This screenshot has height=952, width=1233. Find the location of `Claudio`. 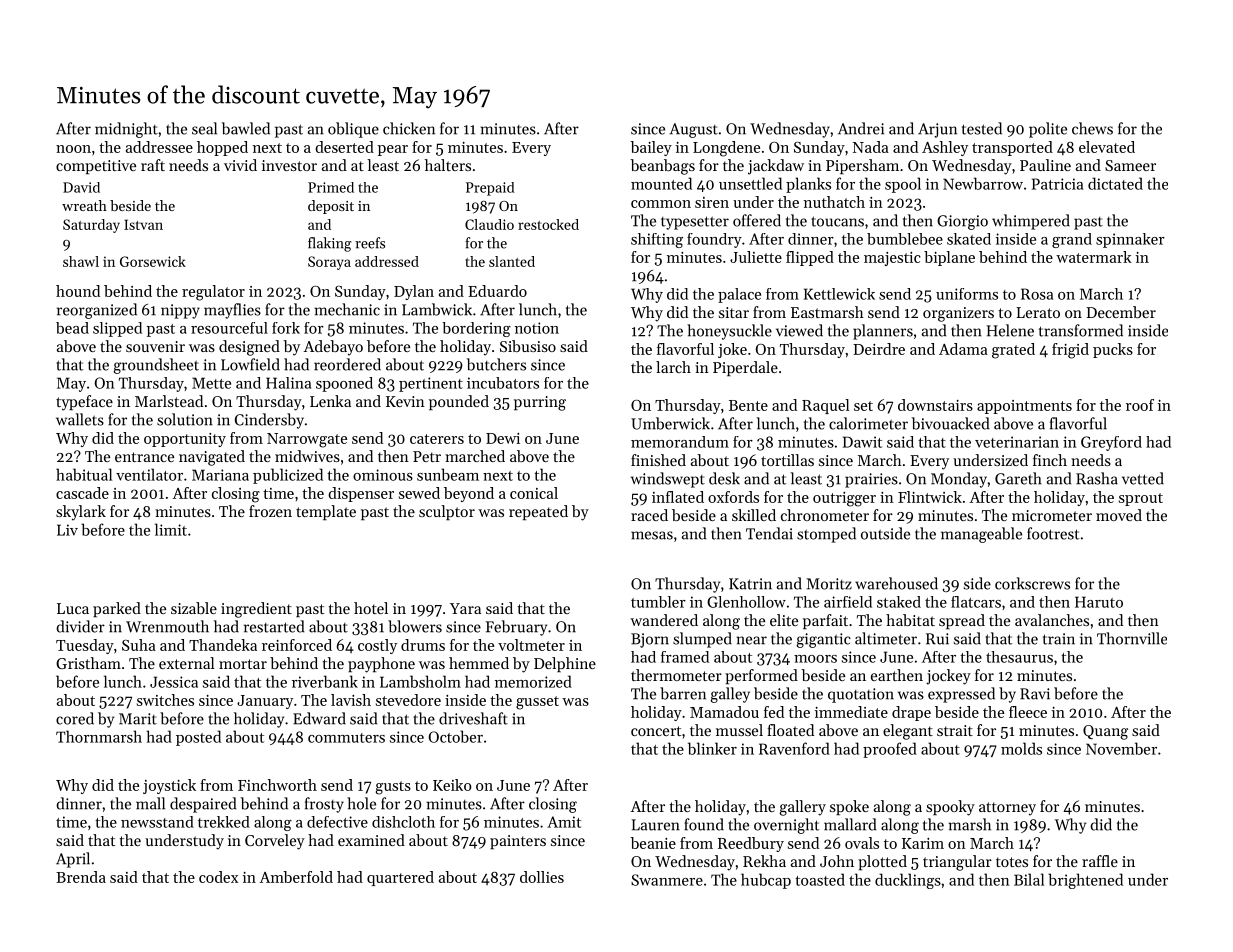

Claudio is located at coordinates (489, 224).
